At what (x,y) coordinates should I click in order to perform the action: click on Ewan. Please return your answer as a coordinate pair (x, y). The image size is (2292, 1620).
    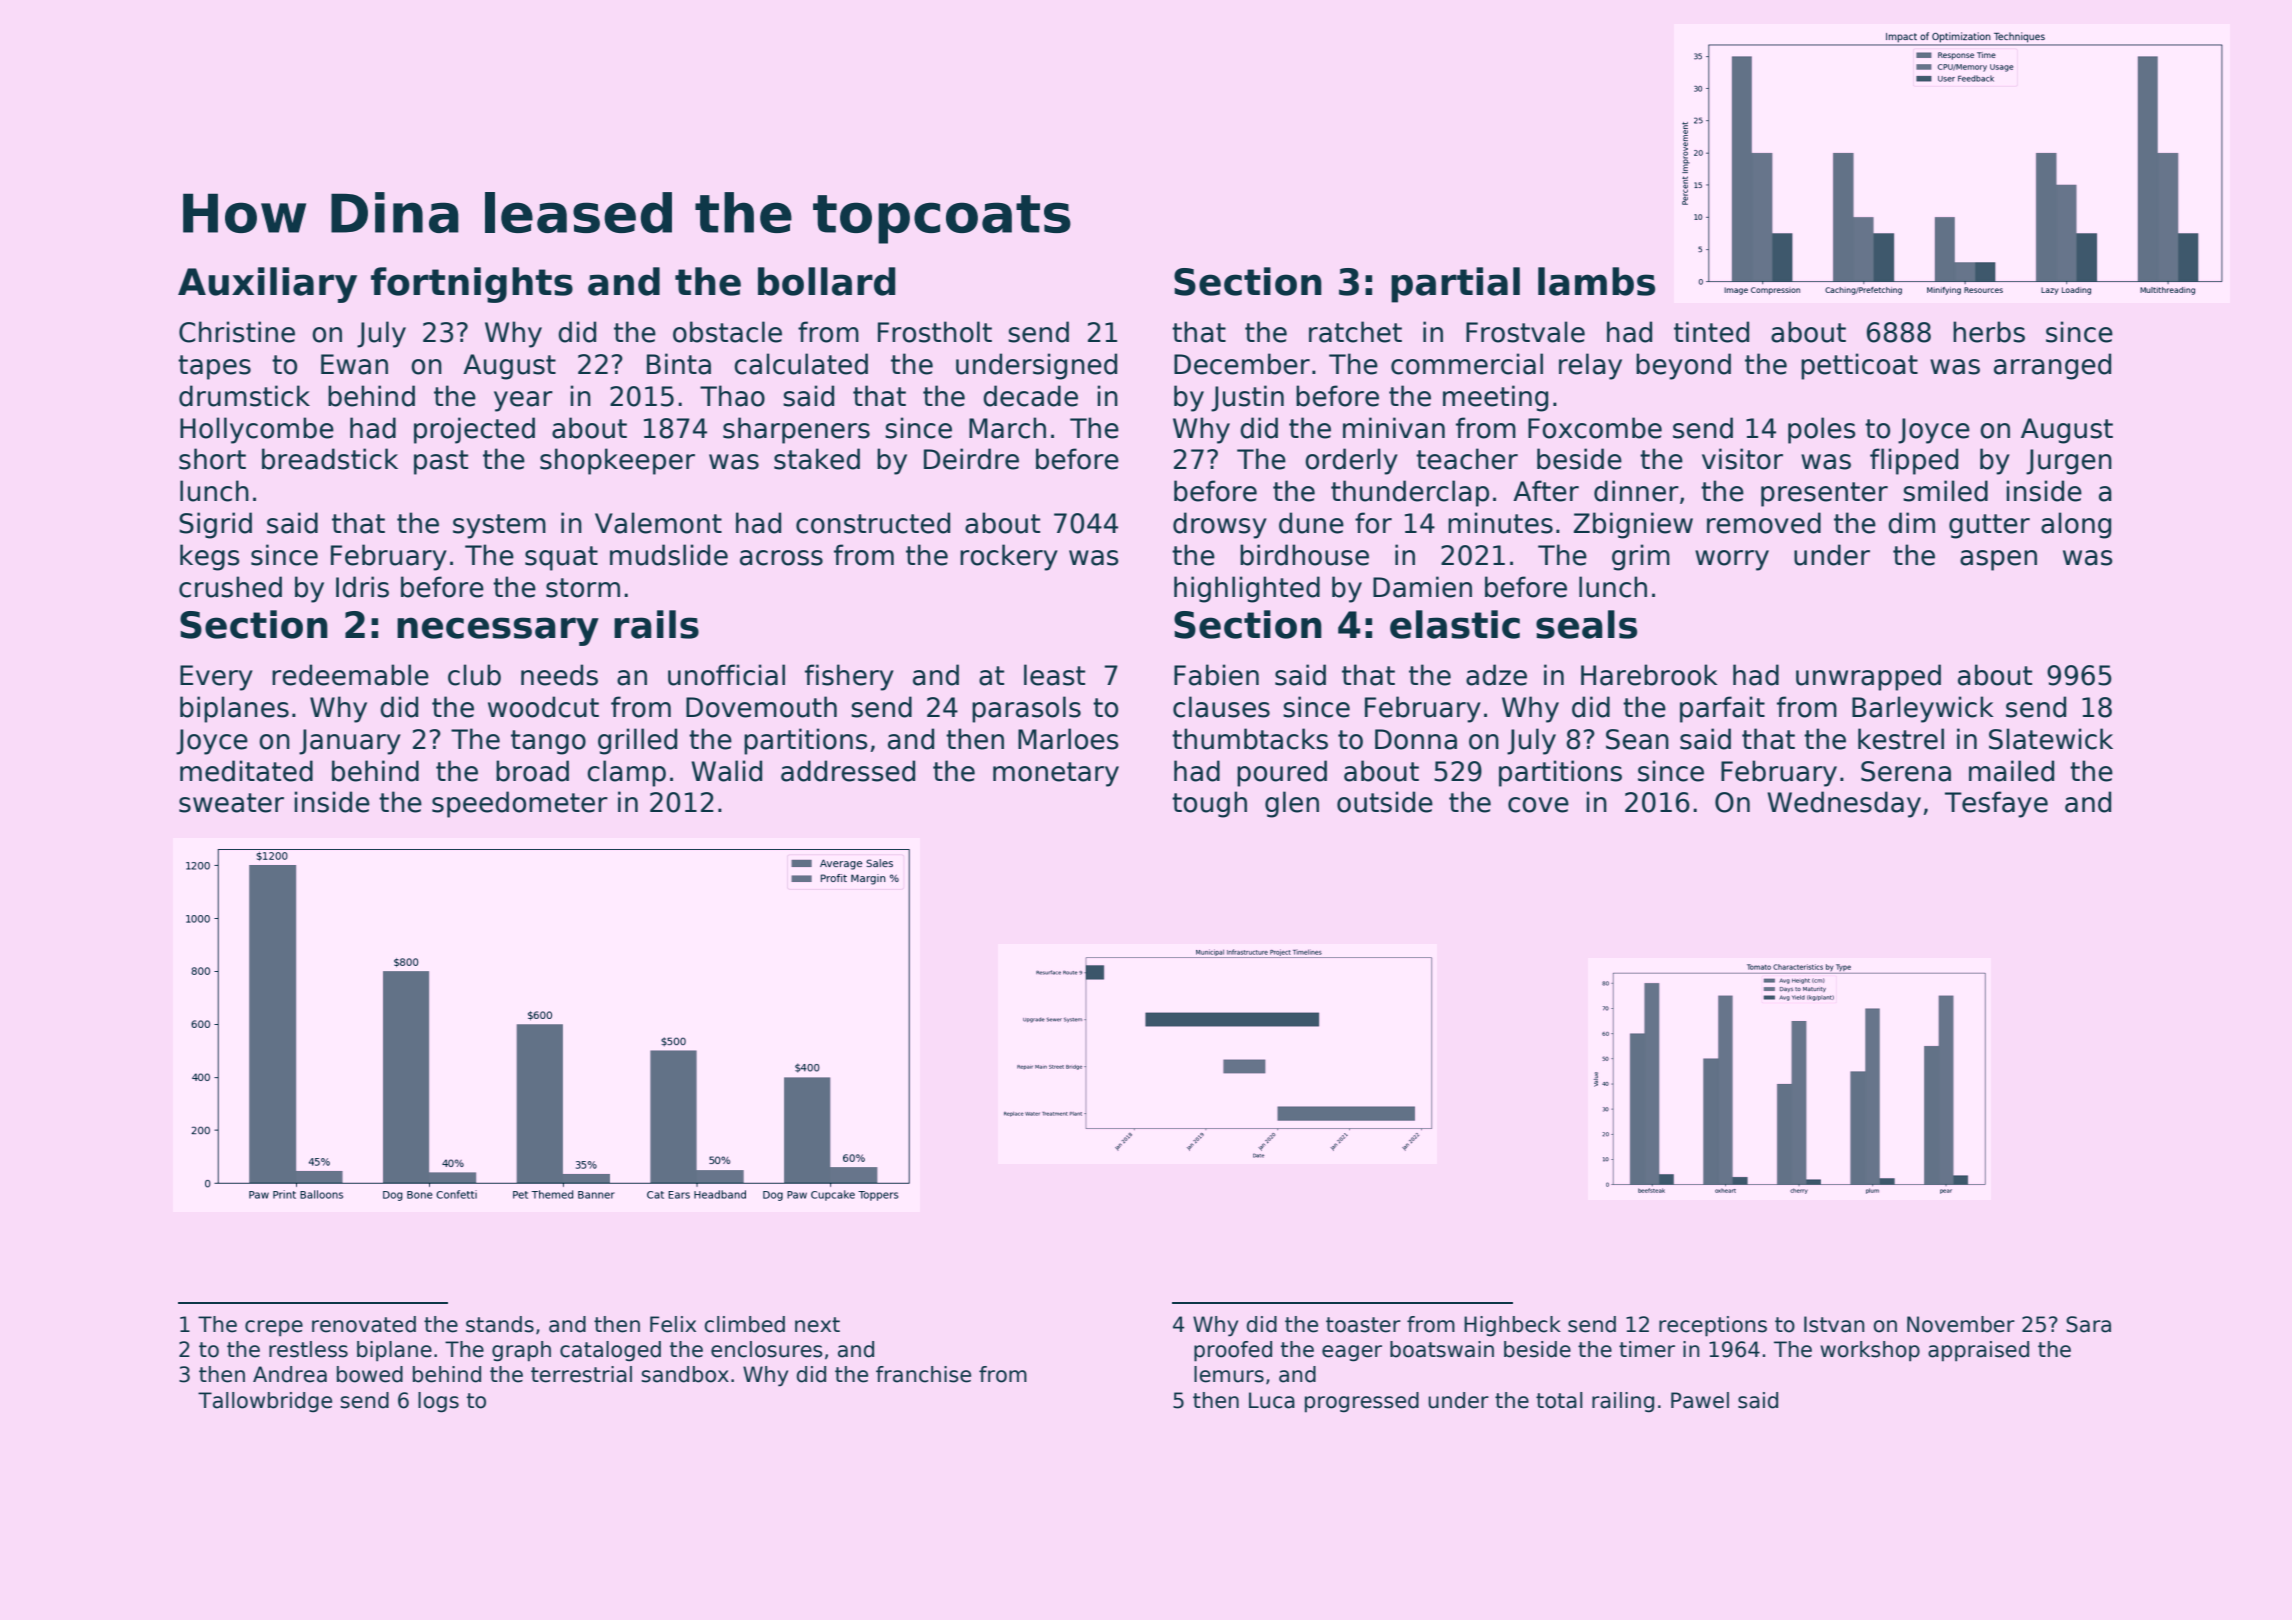
    Looking at the image, I should click on (354, 364).
